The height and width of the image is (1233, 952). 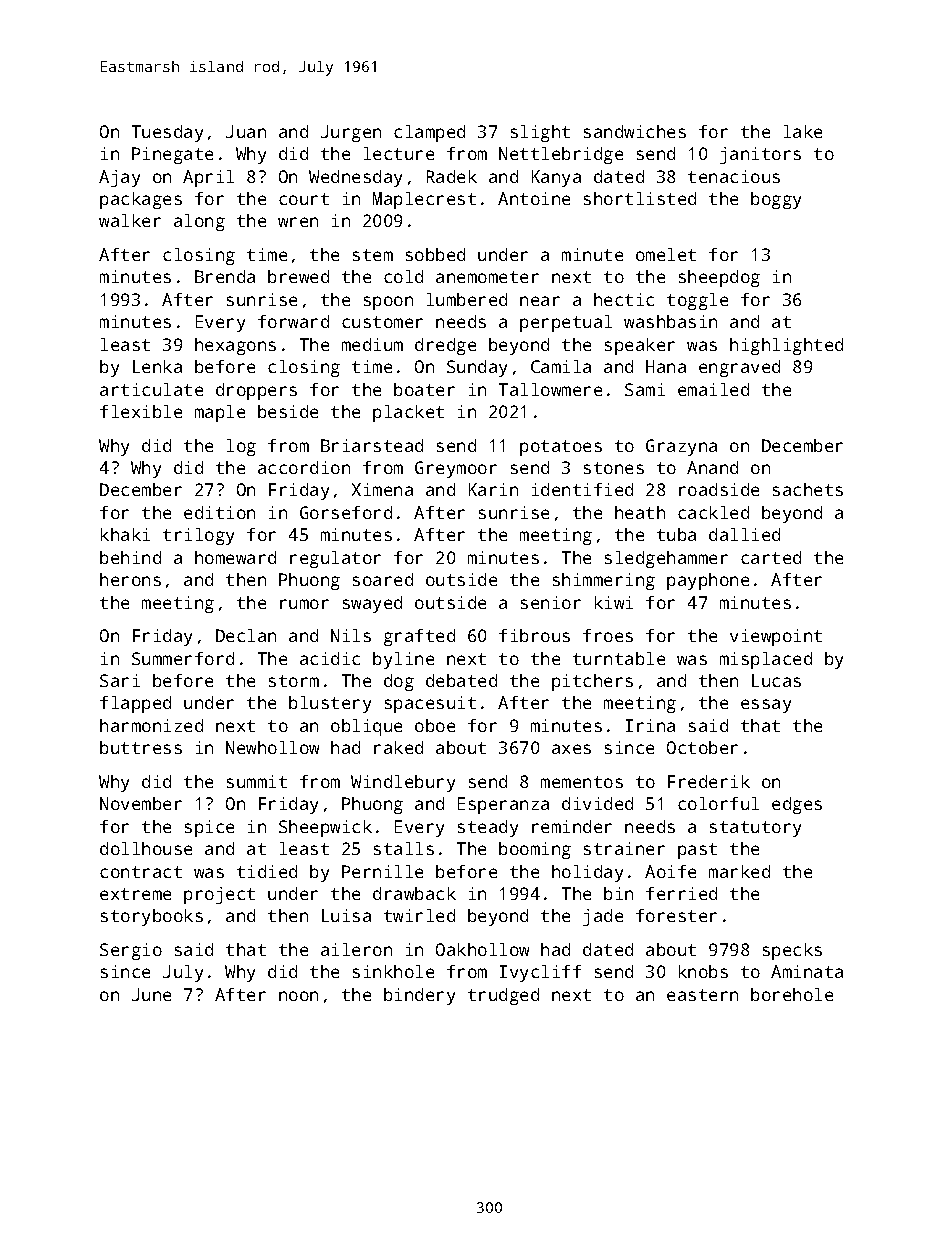 I want to click on June, so click(x=151, y=994).
